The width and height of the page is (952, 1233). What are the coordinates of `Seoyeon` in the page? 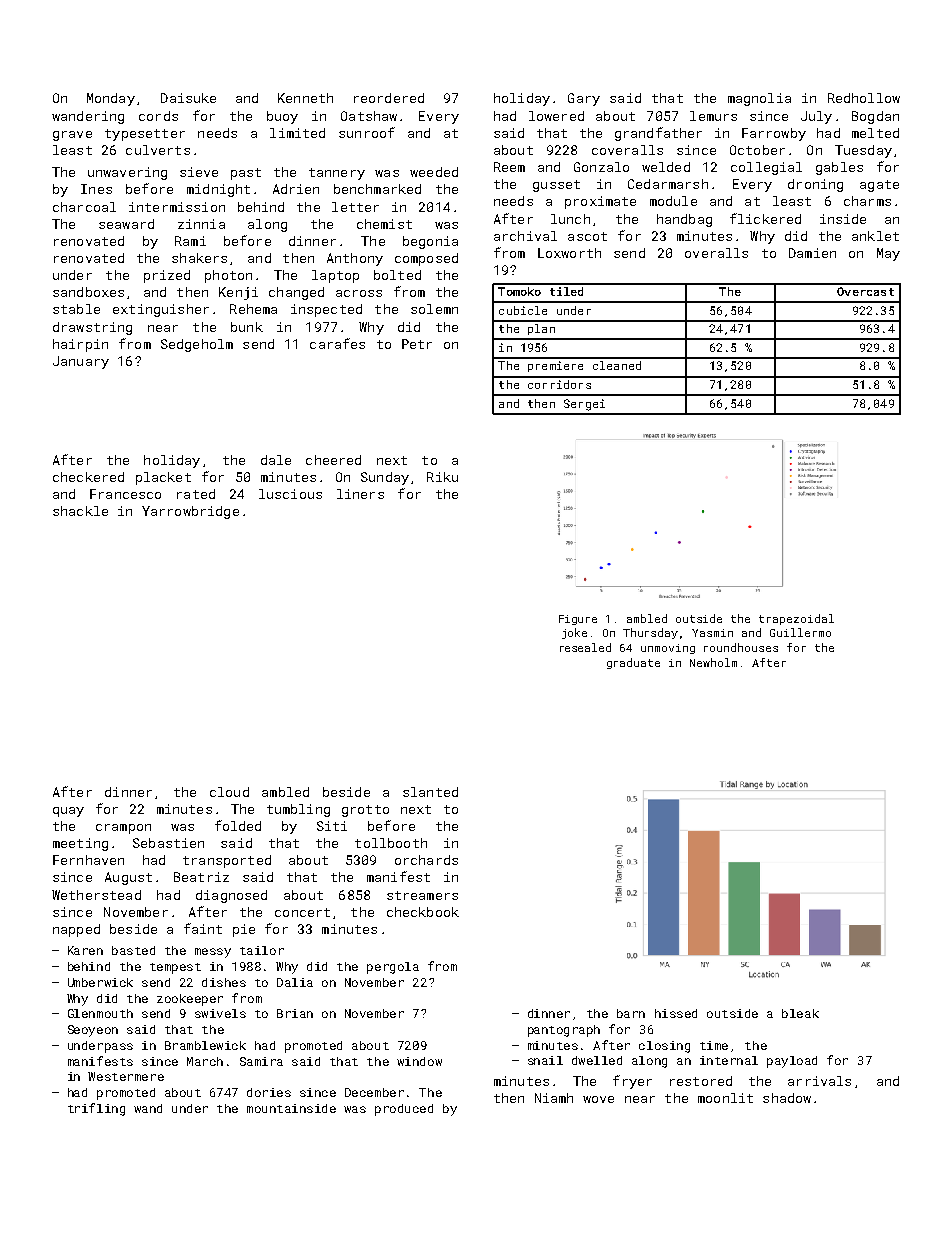 It's located at (93, 1031).
